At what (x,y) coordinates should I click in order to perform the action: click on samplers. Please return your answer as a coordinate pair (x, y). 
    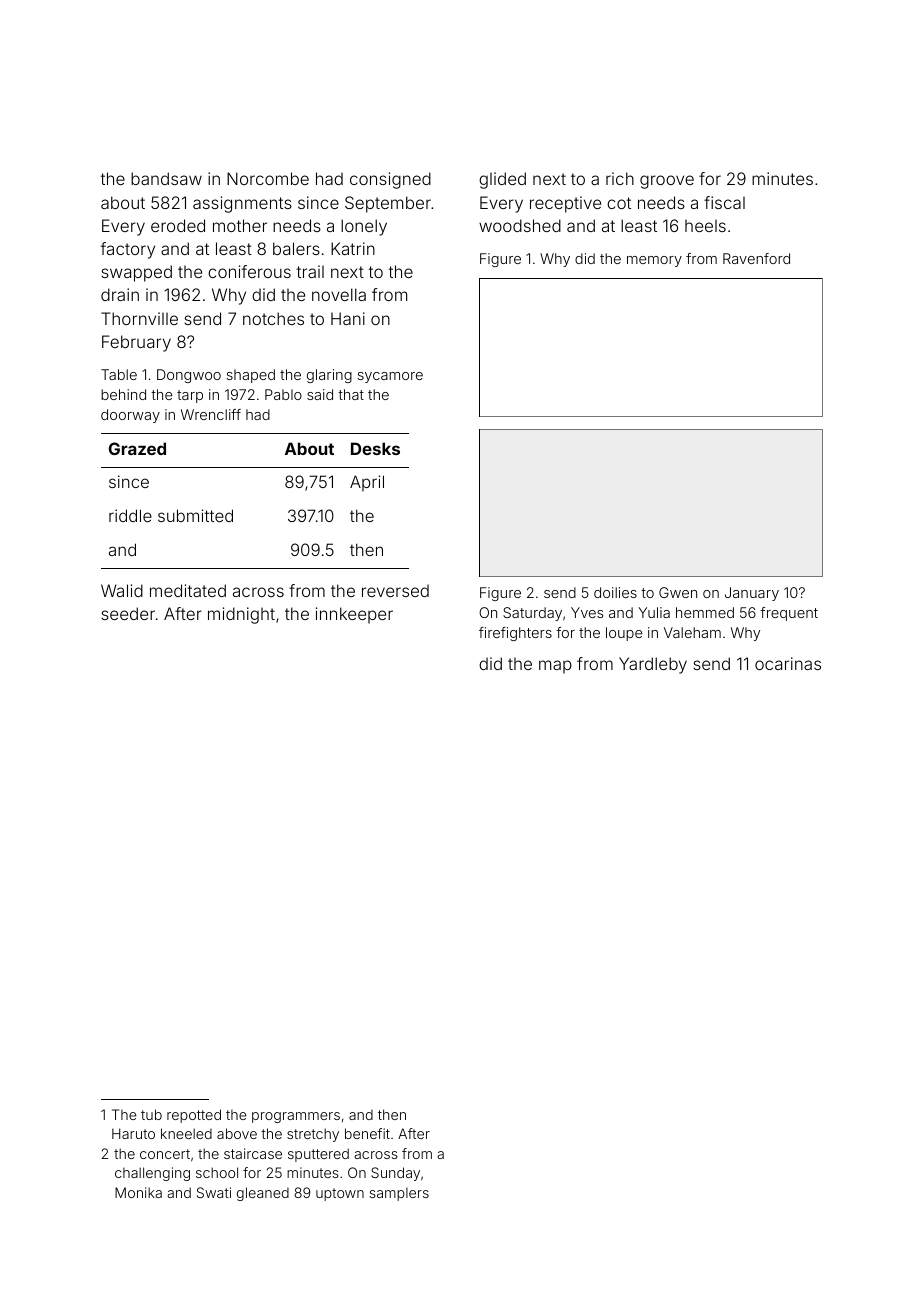
    Looking at the image, I should click on (399, 1194).
